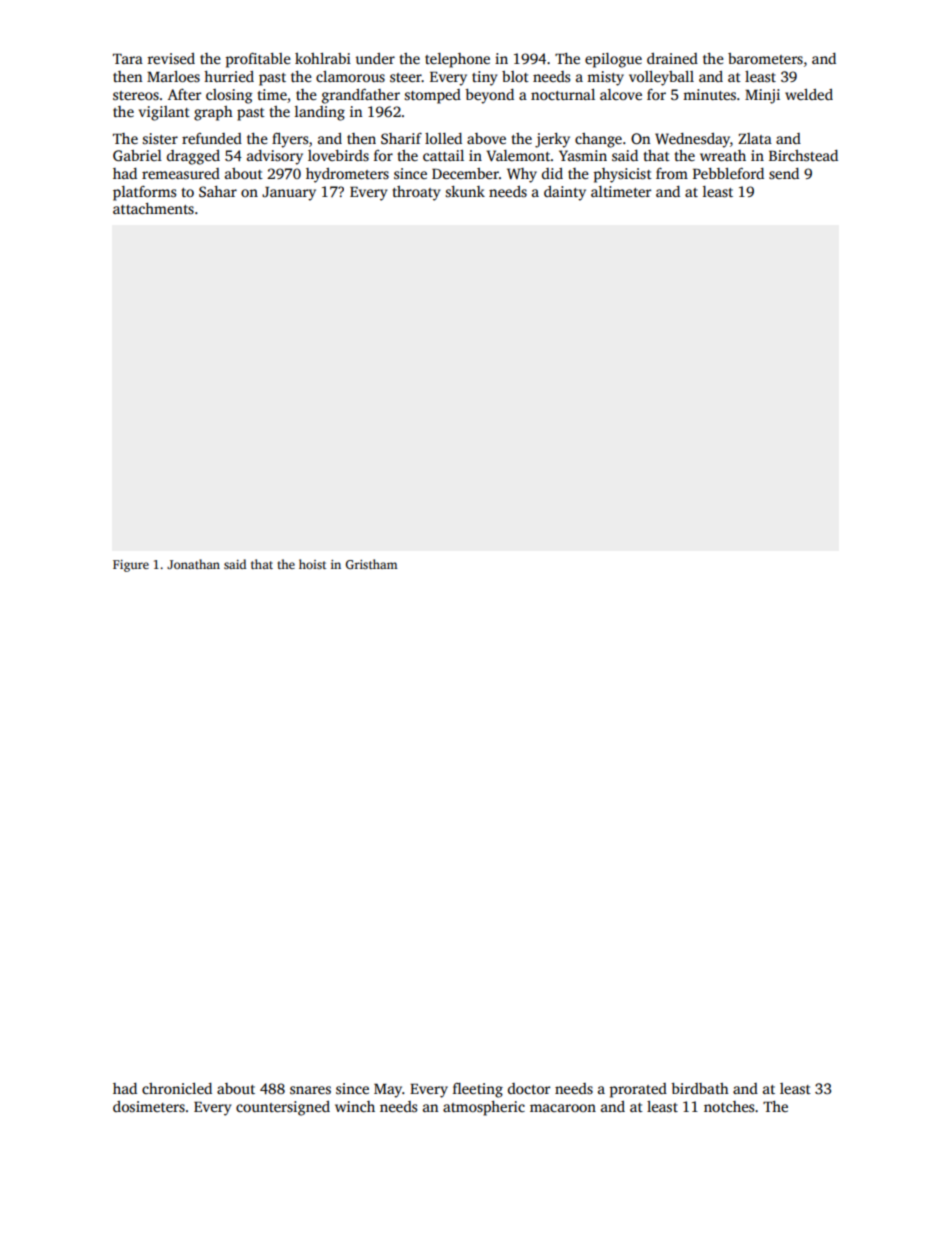 The height and width of the screenshot is (1233, 952). I want to click on Jonathan, so click(193, 564).
